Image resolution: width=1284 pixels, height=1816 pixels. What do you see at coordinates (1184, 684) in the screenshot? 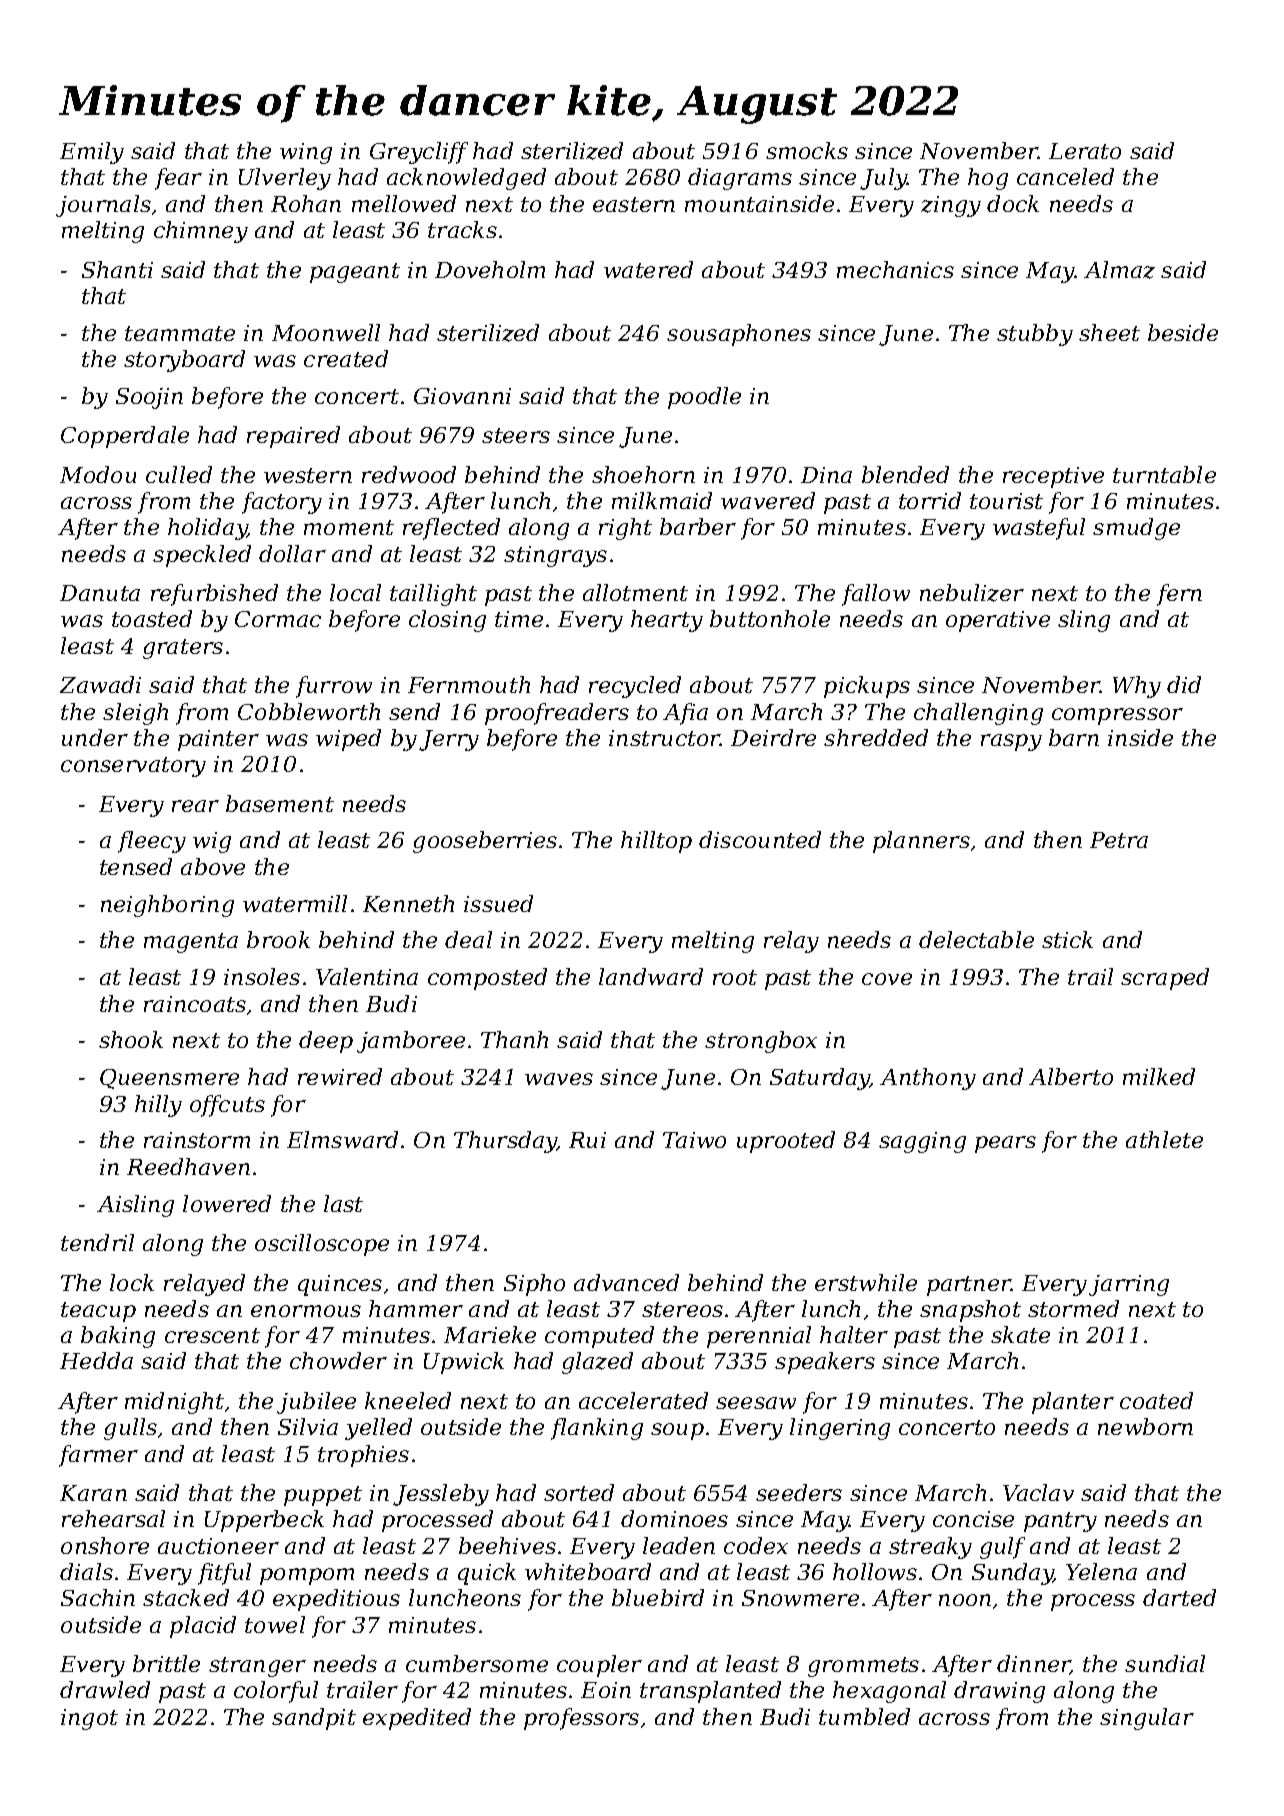
I see `did` at bounding box center [1184, 684].
